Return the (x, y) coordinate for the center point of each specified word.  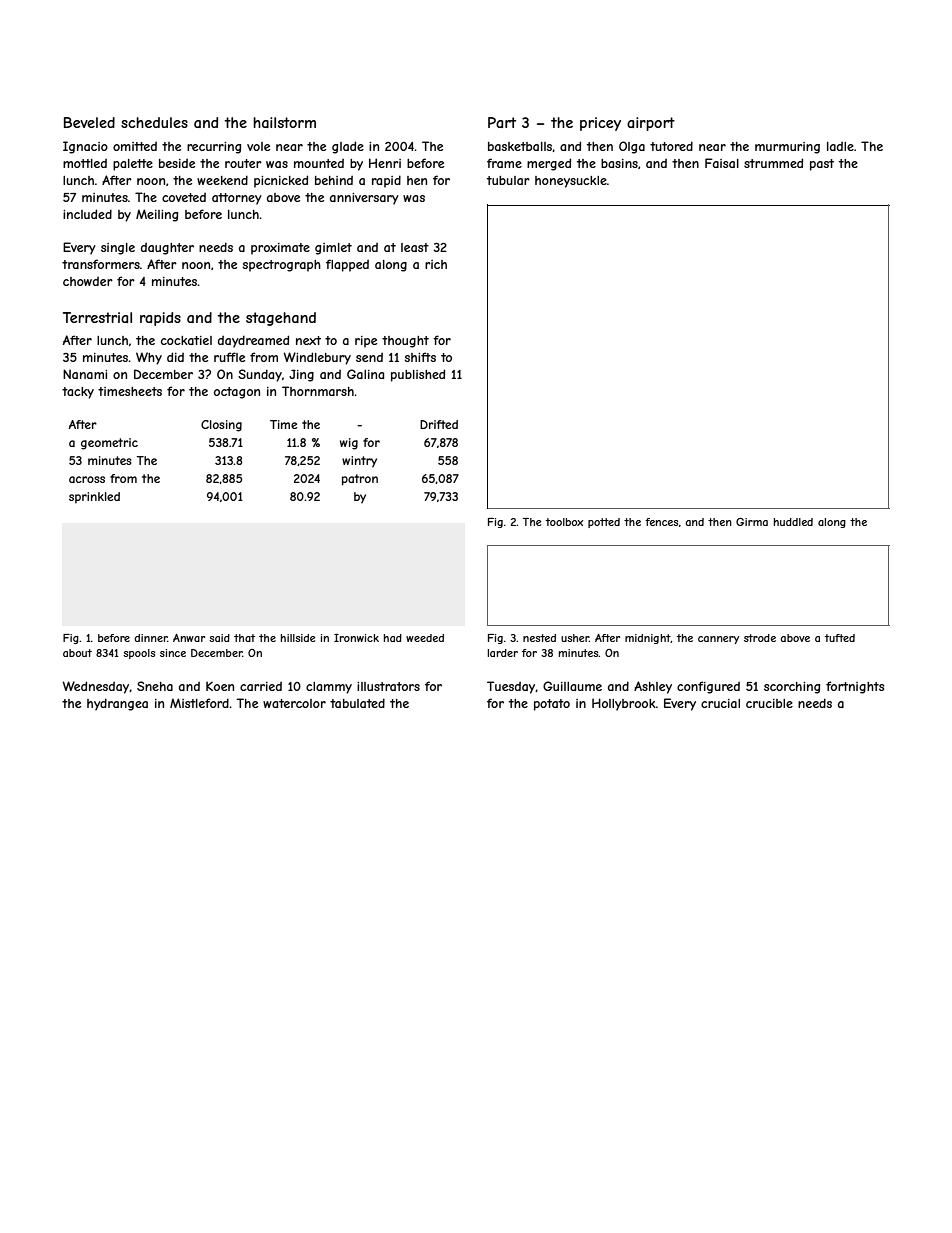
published (418, 375)
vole (258, 146)
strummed (773, 163)
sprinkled (94, 498)
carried (261, 686)
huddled (793, 522)
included (87, 214)
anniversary (364, 199)
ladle (840, 146)
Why (149, 358)
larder (503, 653)
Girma (752, 522)
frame (504, 163)
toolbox (564, 522)
